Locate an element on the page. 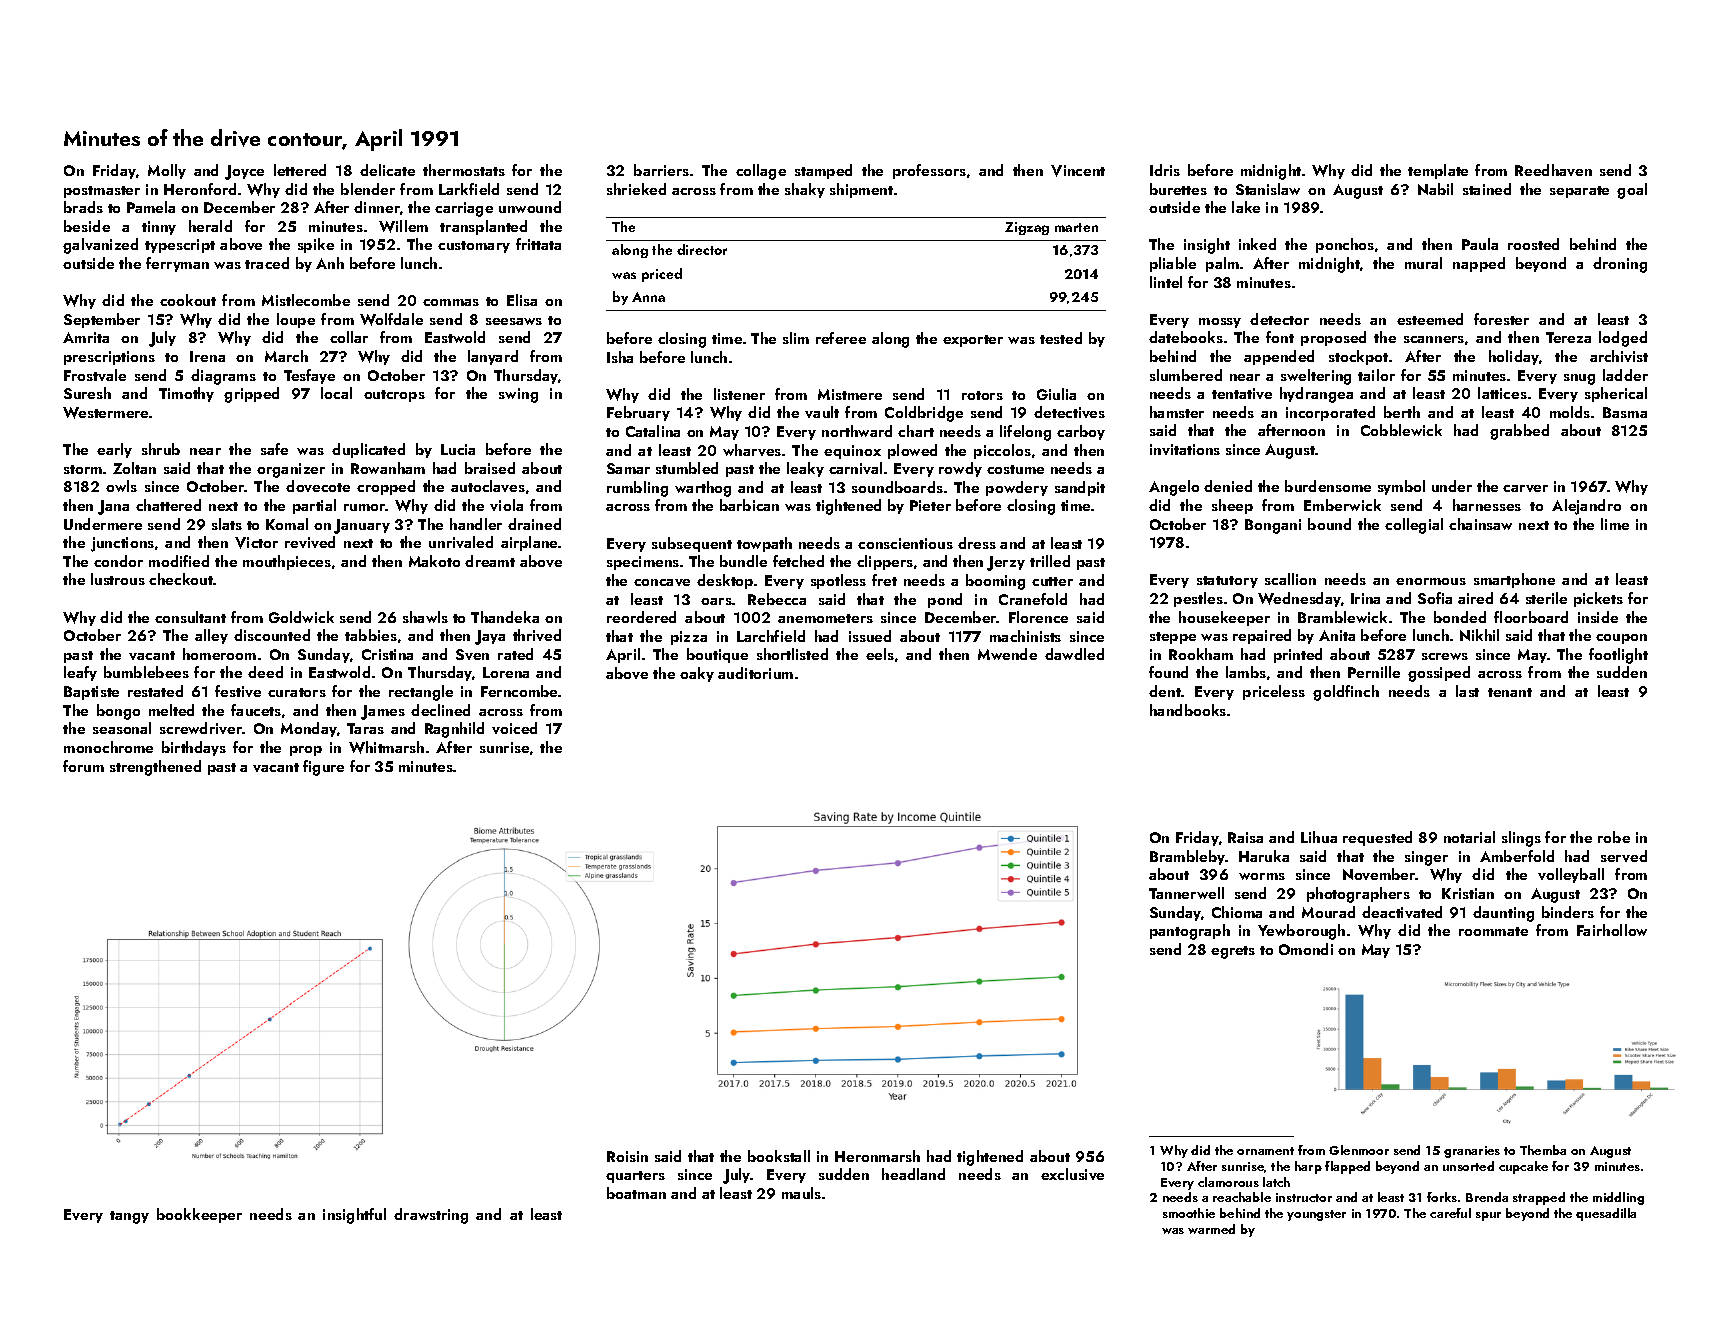 The height and width of the image is (1323, 1712). Vincent is located at coordinates (1078, 171).
